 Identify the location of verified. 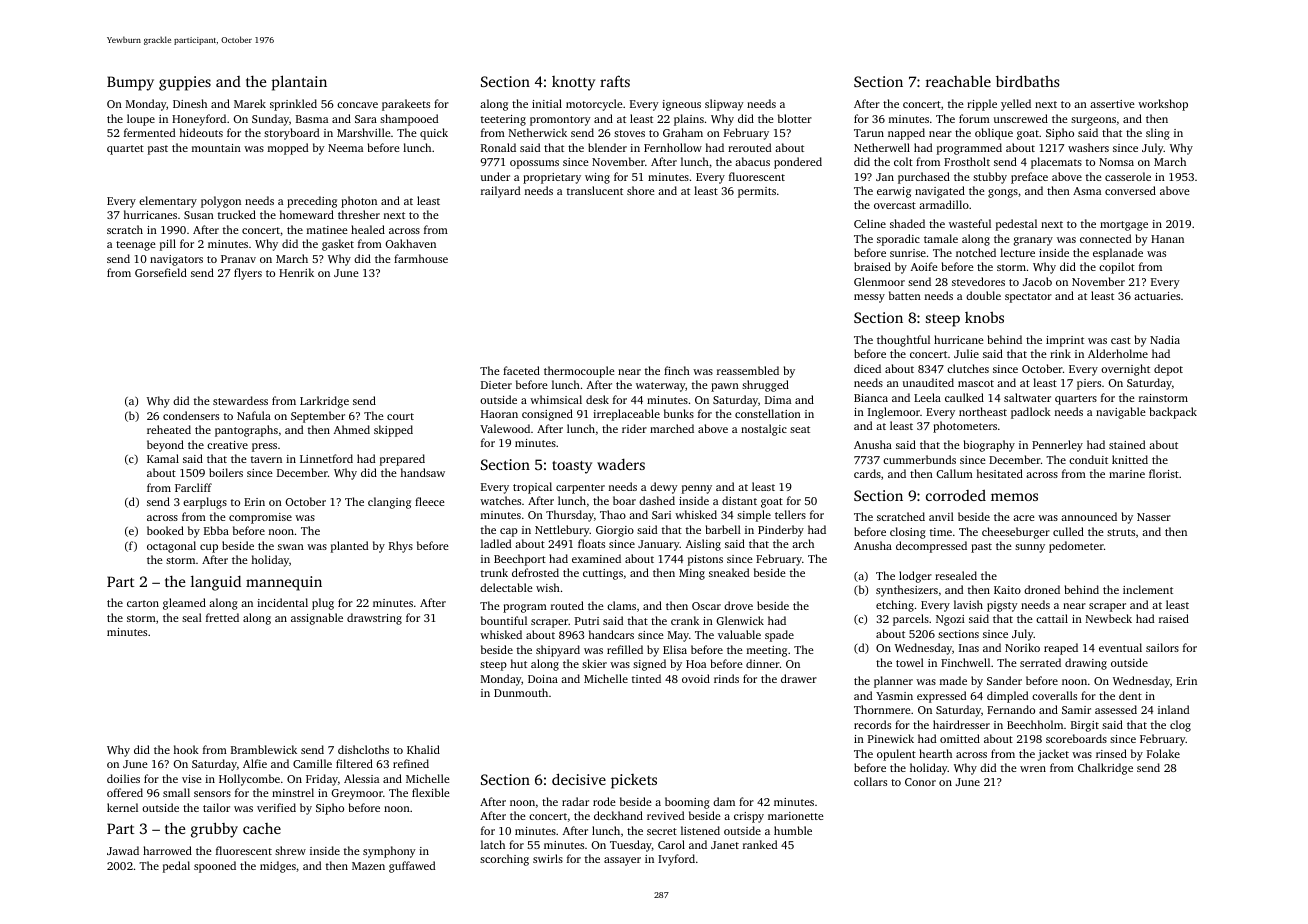
(276, 807).
